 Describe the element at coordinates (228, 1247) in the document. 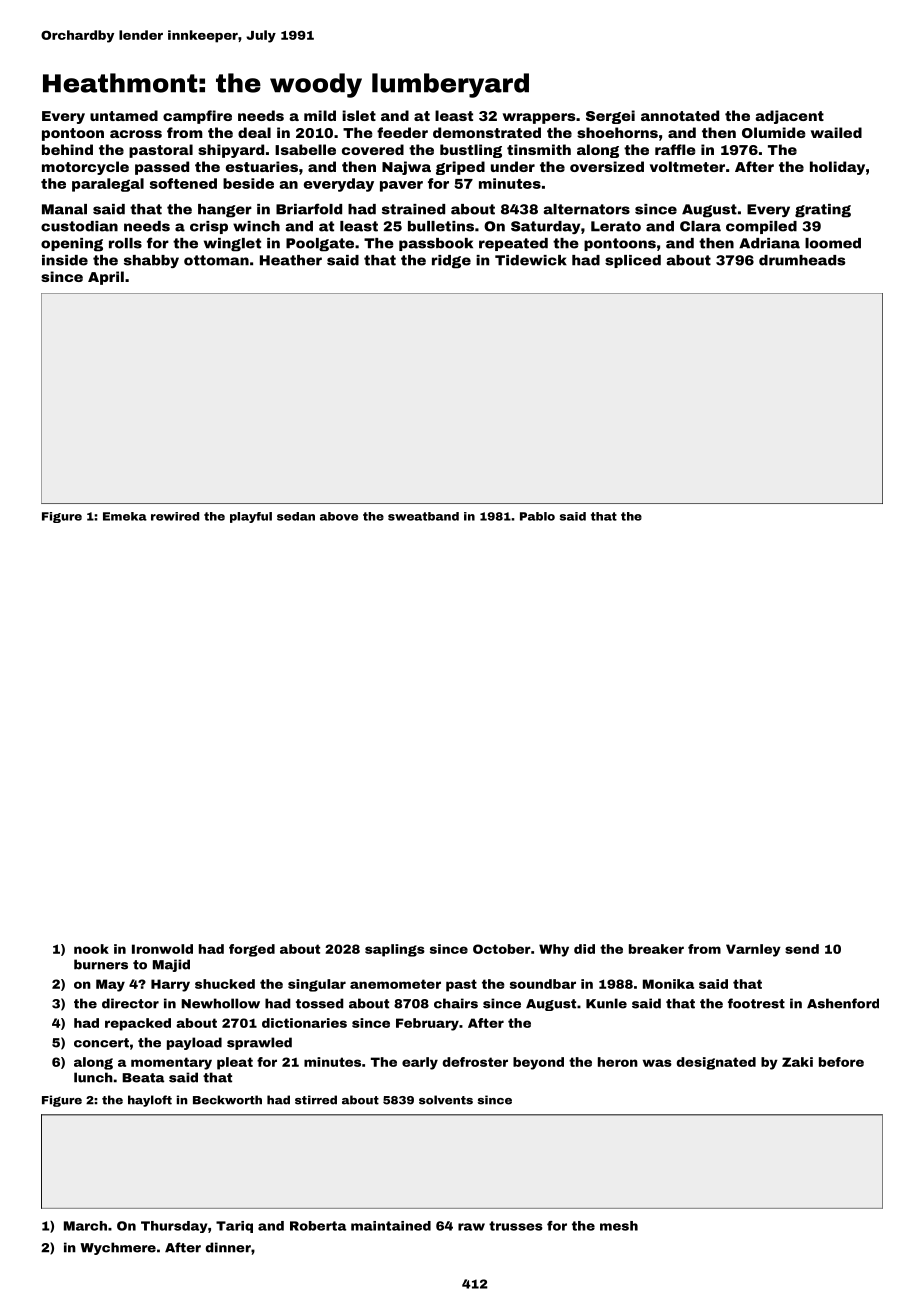

I see `dinner` at that location.
